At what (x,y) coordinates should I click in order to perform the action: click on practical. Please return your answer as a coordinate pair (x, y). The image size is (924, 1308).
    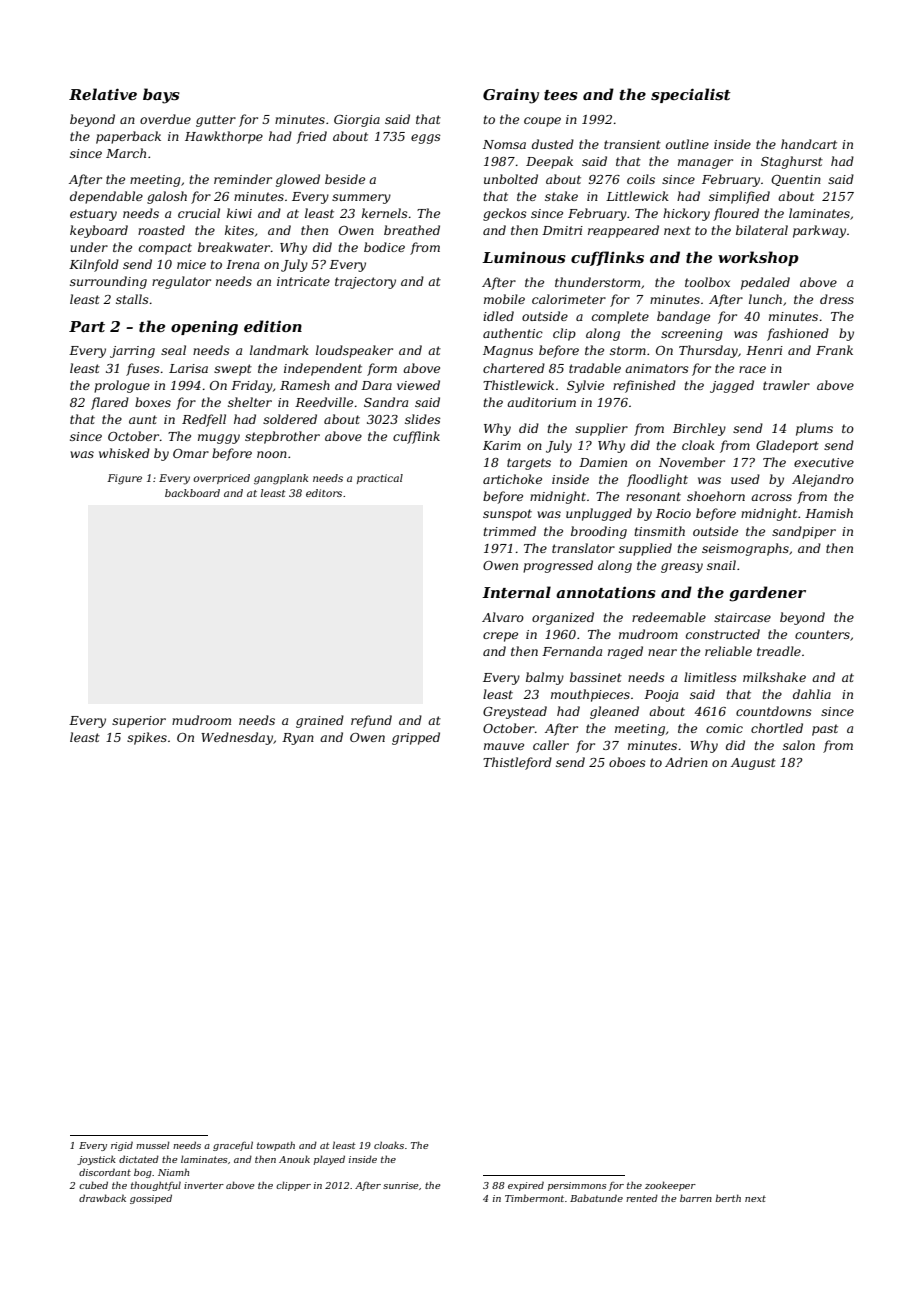
    Looking at the image, I should click on (380, 479).
